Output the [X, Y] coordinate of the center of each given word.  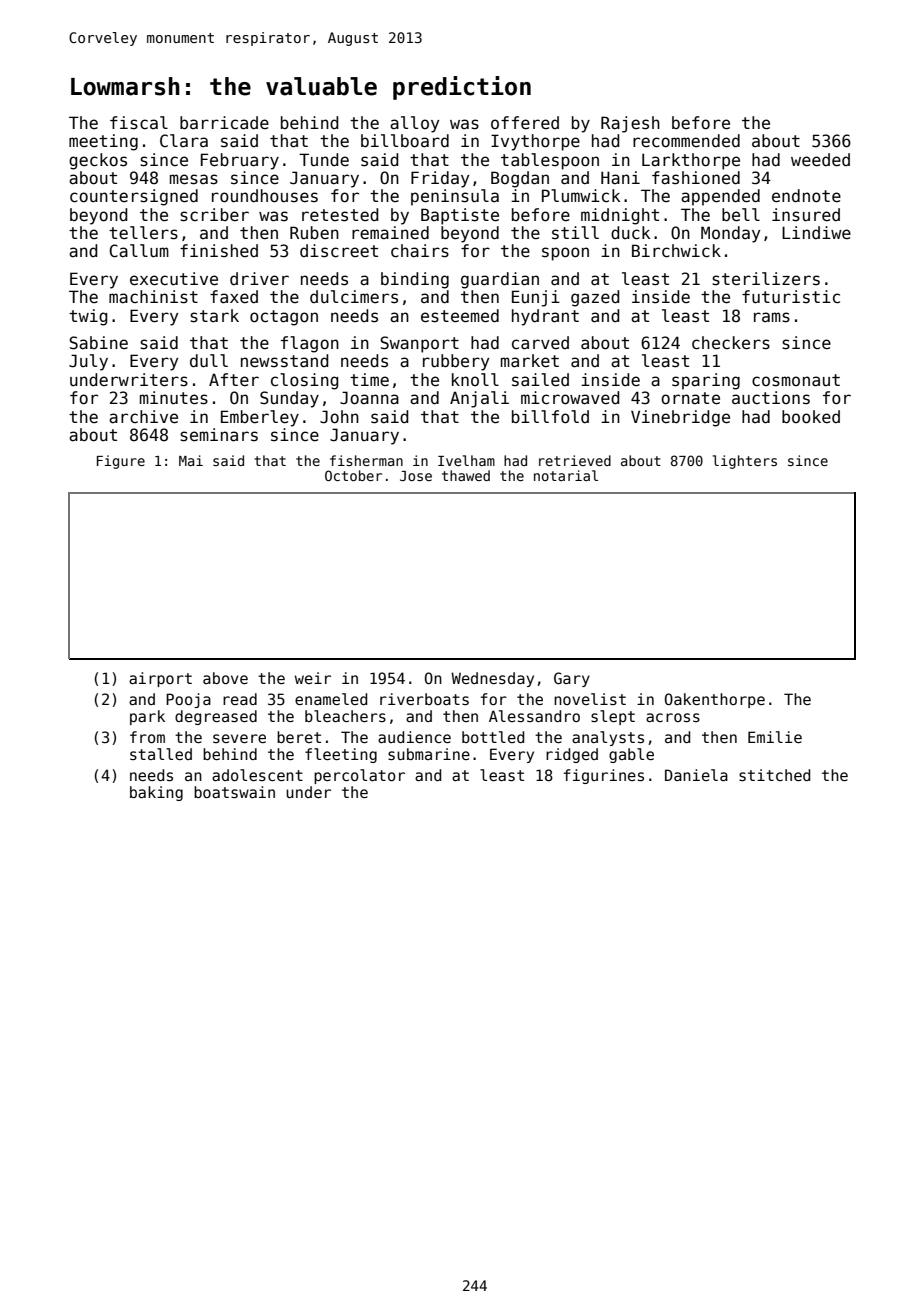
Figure [121, 462]
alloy [414, 124]
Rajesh [630, 124]
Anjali [479, 399]
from [147, 737]
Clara [184, 140]
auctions [771, 398]
